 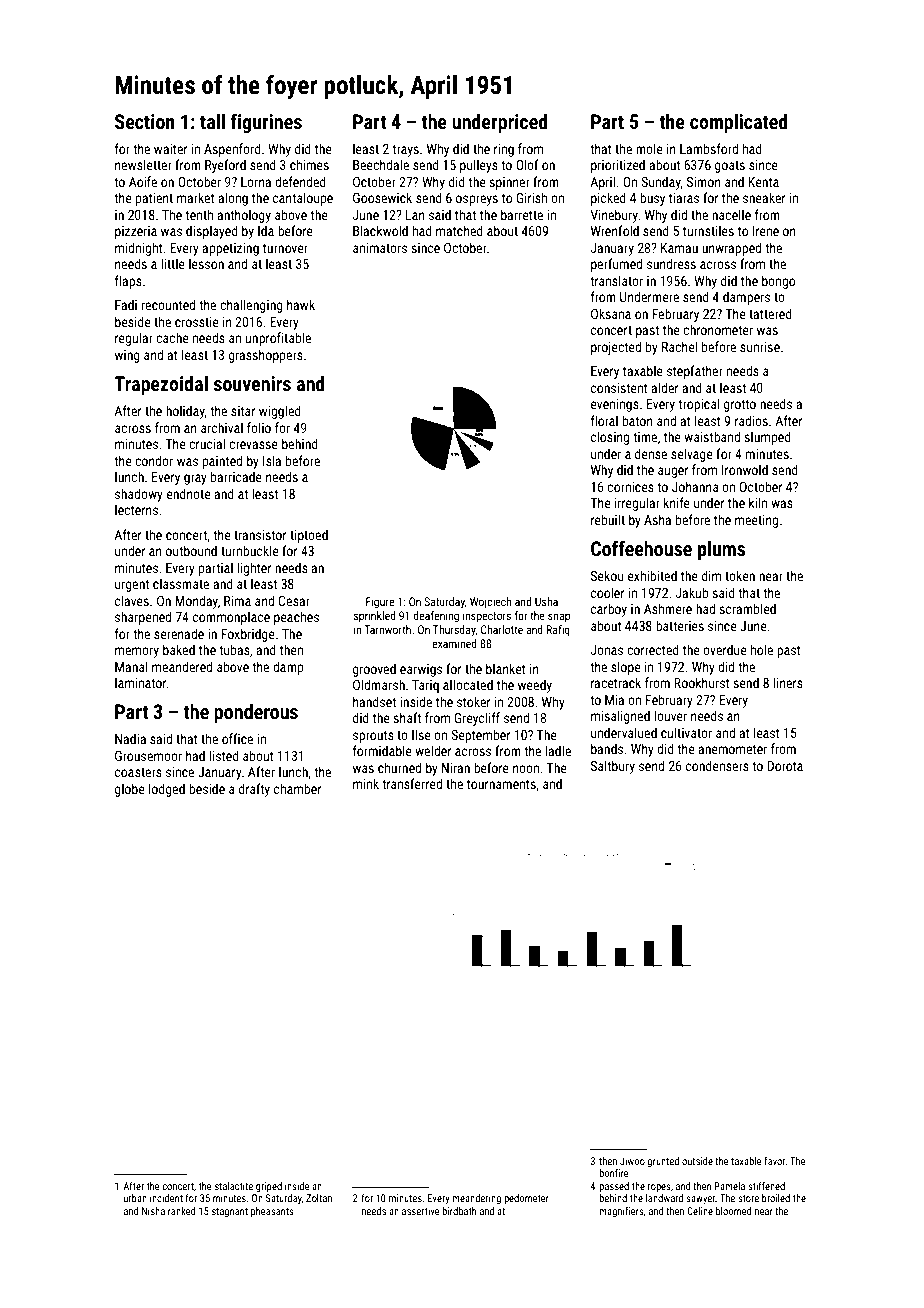 I want to click on Wojciech, so click(x=491, y=603).
